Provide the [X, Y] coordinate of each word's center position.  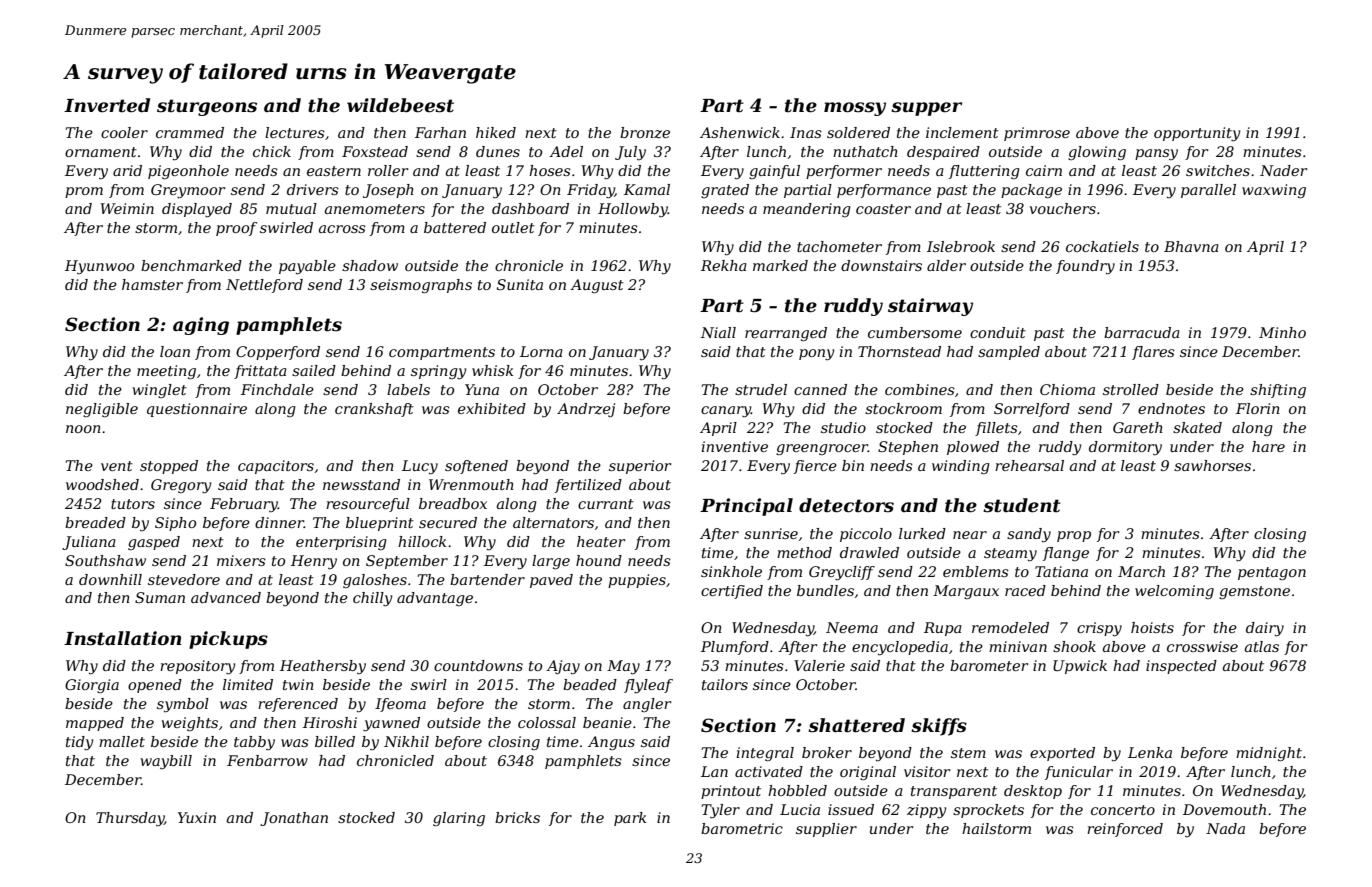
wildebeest [400, 105]
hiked [496, 132]
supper [926, 109]
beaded [590, 684]
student [1022, 505]
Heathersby [323, 667]
